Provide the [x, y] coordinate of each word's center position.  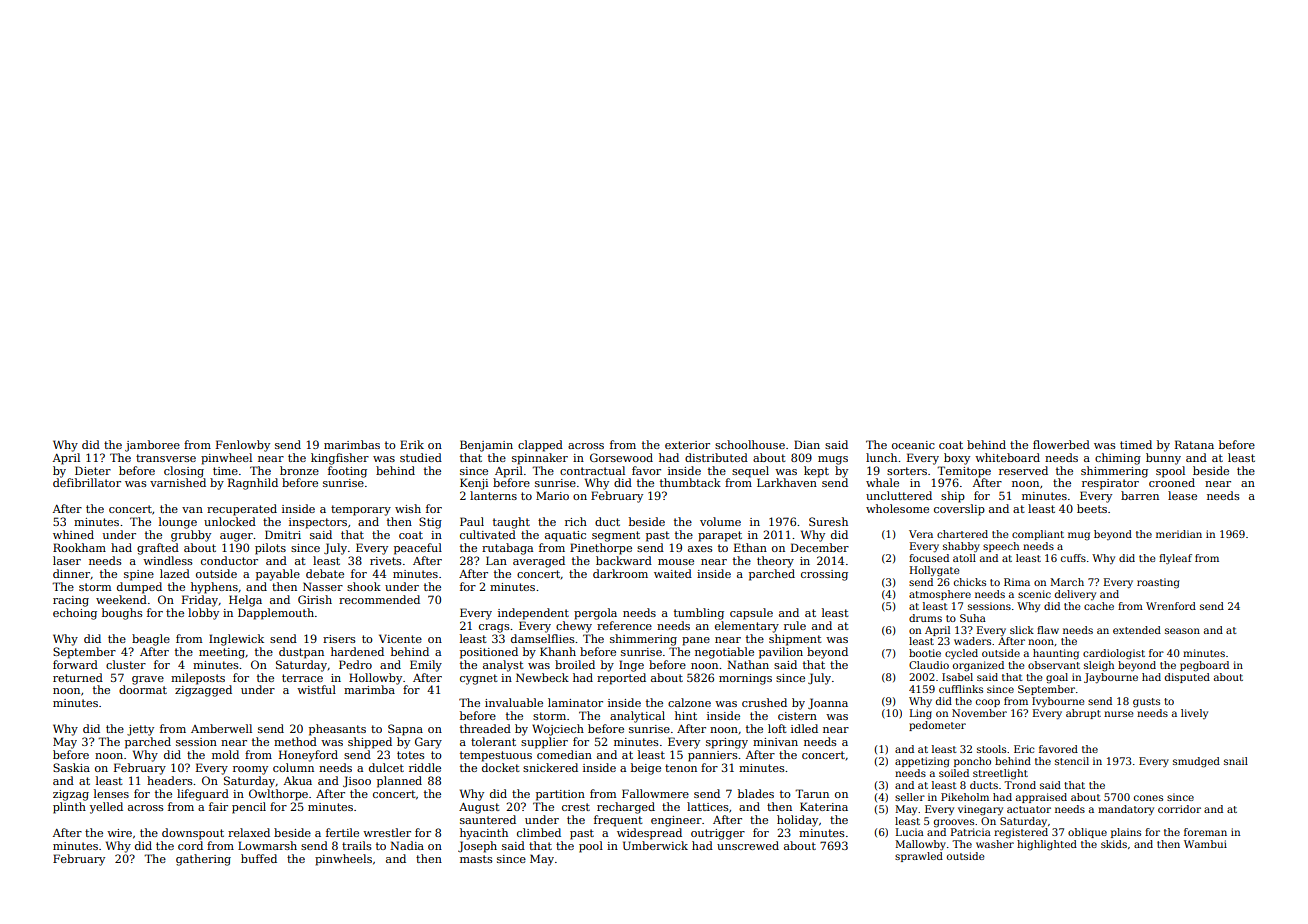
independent [533, 614]
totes [411, 755]
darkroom [620, 573]
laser [67, 560]
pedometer [937, 726]
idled [804, 728]
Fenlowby [243, 446]
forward [75, 664]
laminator [575, 702]
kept [816, 472]
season [1182, 631]
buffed [259, 858]
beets [1092, 508]
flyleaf [1175, 559]
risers [339, 639]
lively [1194, 714]
